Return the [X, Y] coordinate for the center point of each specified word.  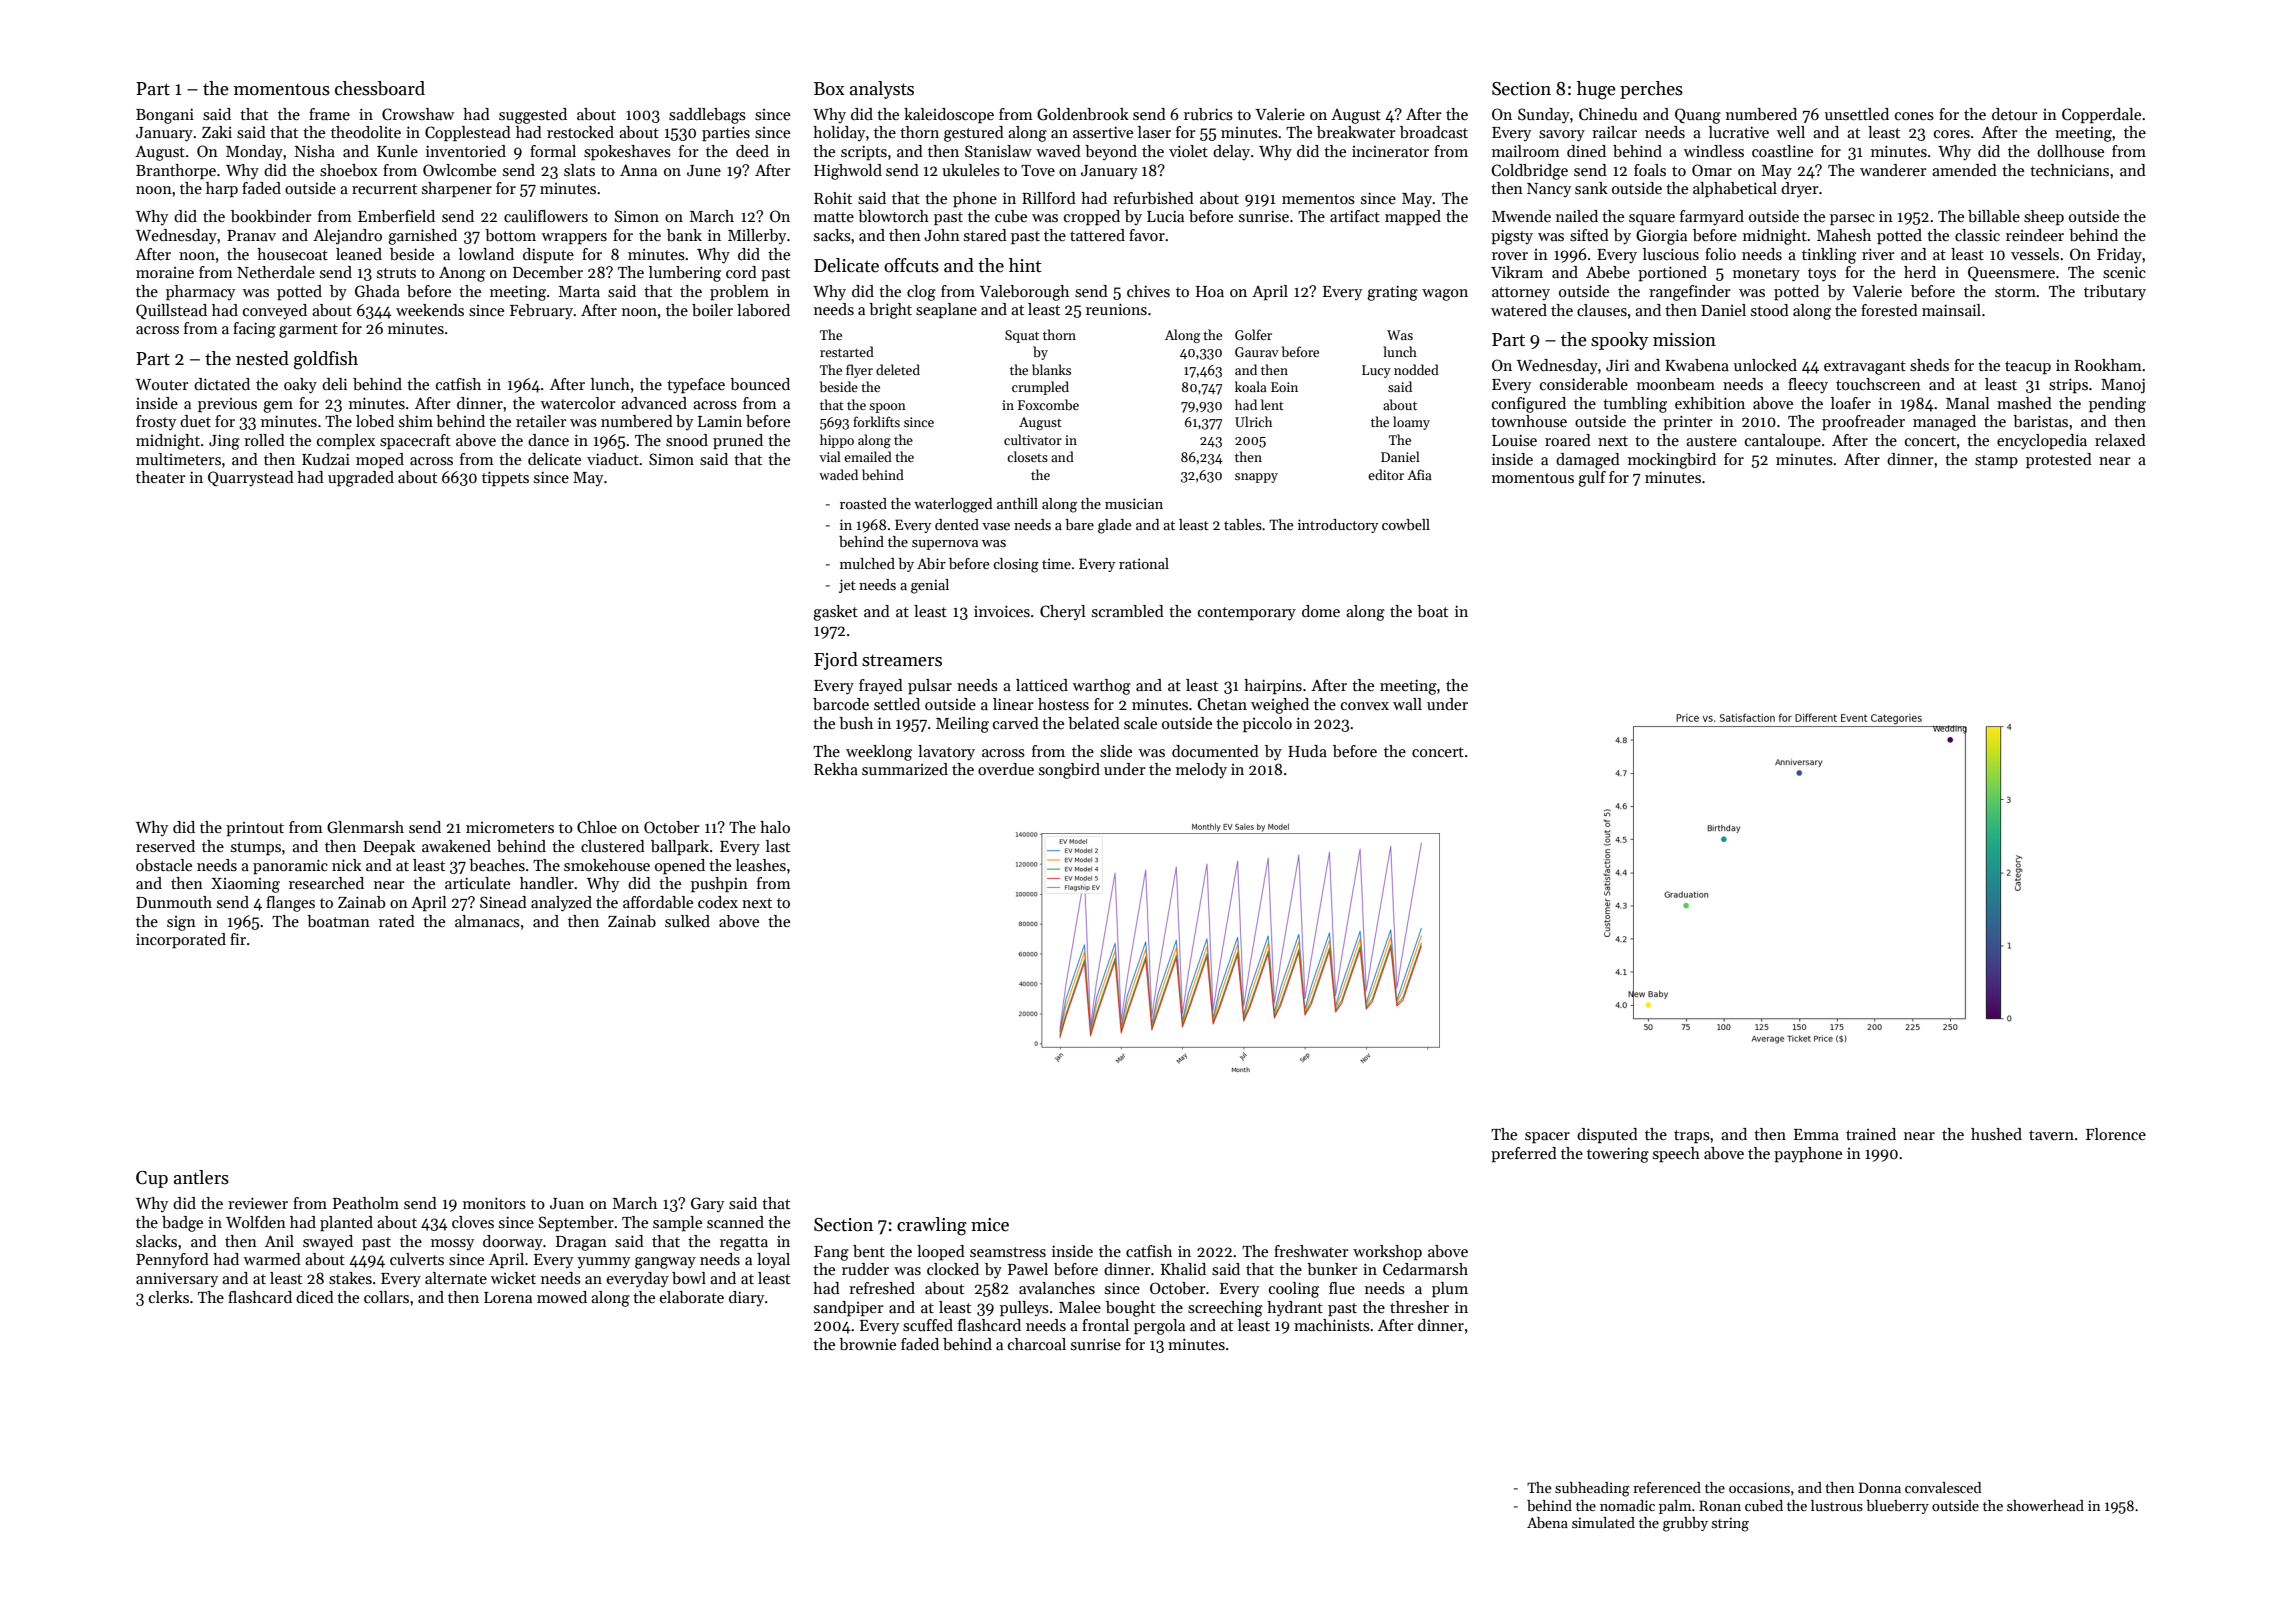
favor [1147, 235]
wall [1407, 704]
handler [547, 883]
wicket [513, 1278]
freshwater [1311, 1251]
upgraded [361, 479]
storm [2015, 292]
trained [1871, 1134]
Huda [1307, 751]
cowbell [1406, 524]
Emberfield [396, 216]
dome [1321, 611]
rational [1144, 563]
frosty [156, 423]
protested [2059, 461]
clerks [169, 1297]
